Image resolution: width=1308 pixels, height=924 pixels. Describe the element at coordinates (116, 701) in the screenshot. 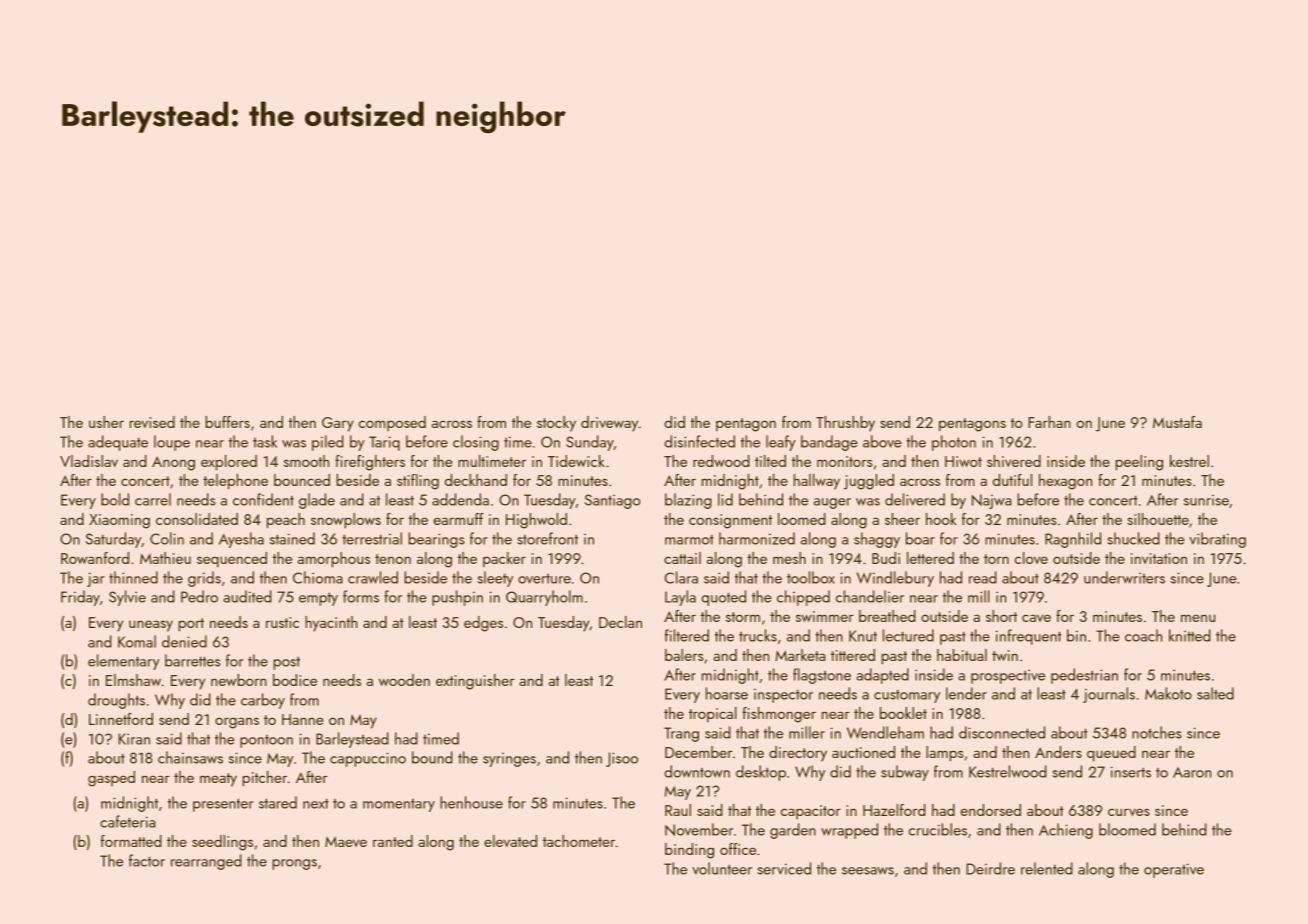

I see `droughts` at that location.
